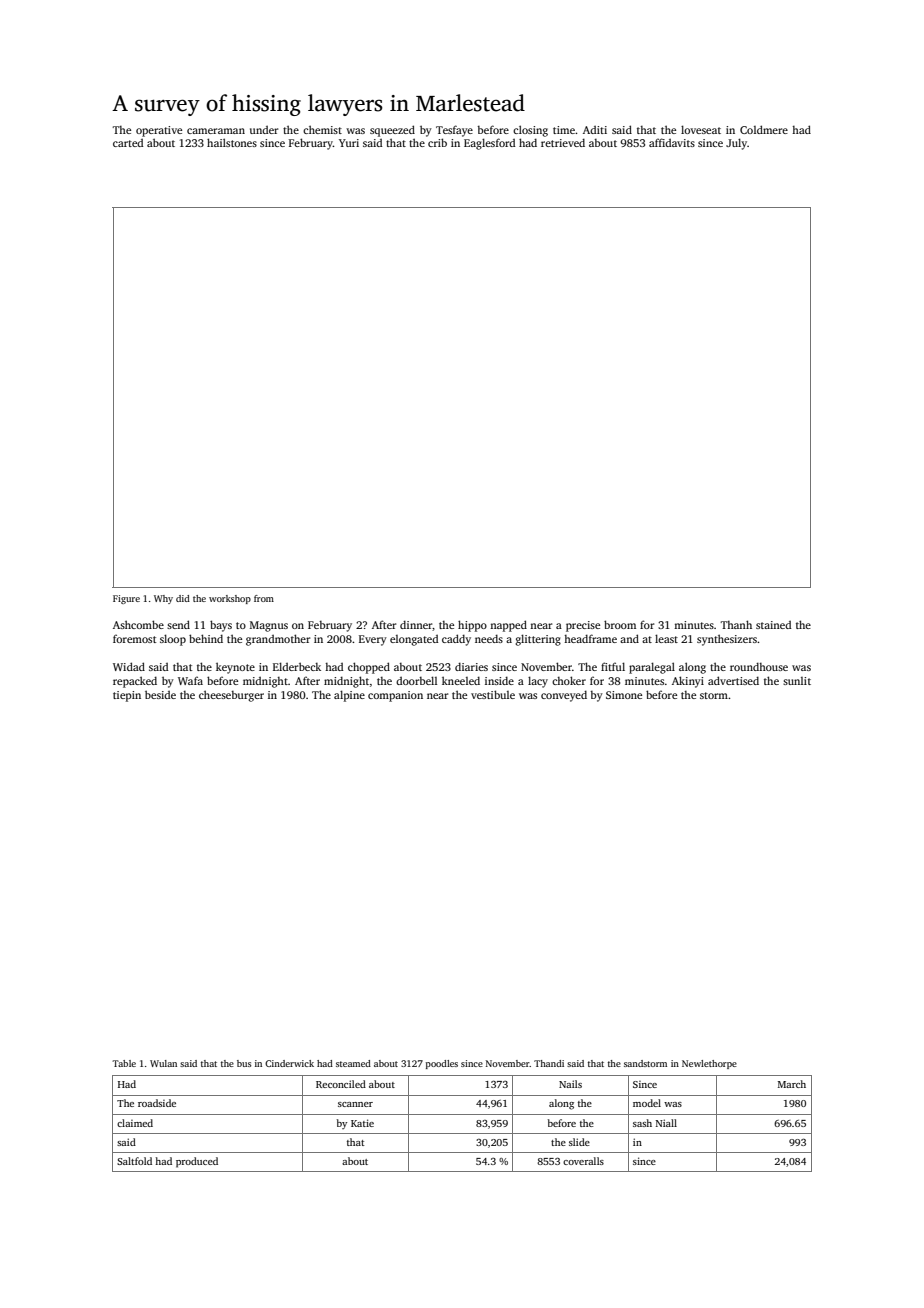 The height and width of the screenshot is (1308, 924). Describe the element at coordinates (764, 129) in the screenshot. I see `Coldmere` at that location.
